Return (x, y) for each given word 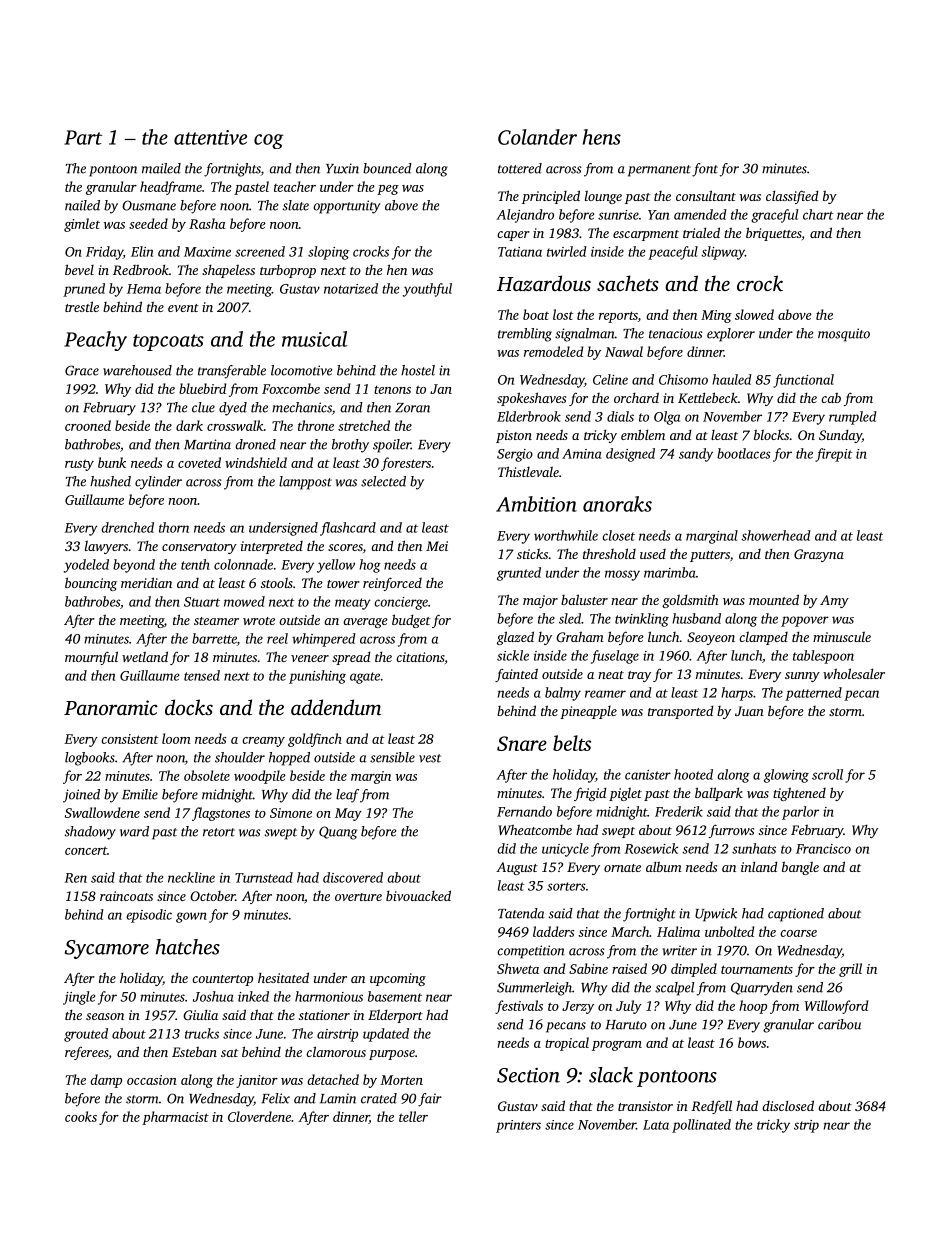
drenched (128, 527)
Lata (656, 1125)
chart (818, 214)
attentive (210, 137)
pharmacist (175, 1118)
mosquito (844, 335)
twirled (567, 251)
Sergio (515, 455)
